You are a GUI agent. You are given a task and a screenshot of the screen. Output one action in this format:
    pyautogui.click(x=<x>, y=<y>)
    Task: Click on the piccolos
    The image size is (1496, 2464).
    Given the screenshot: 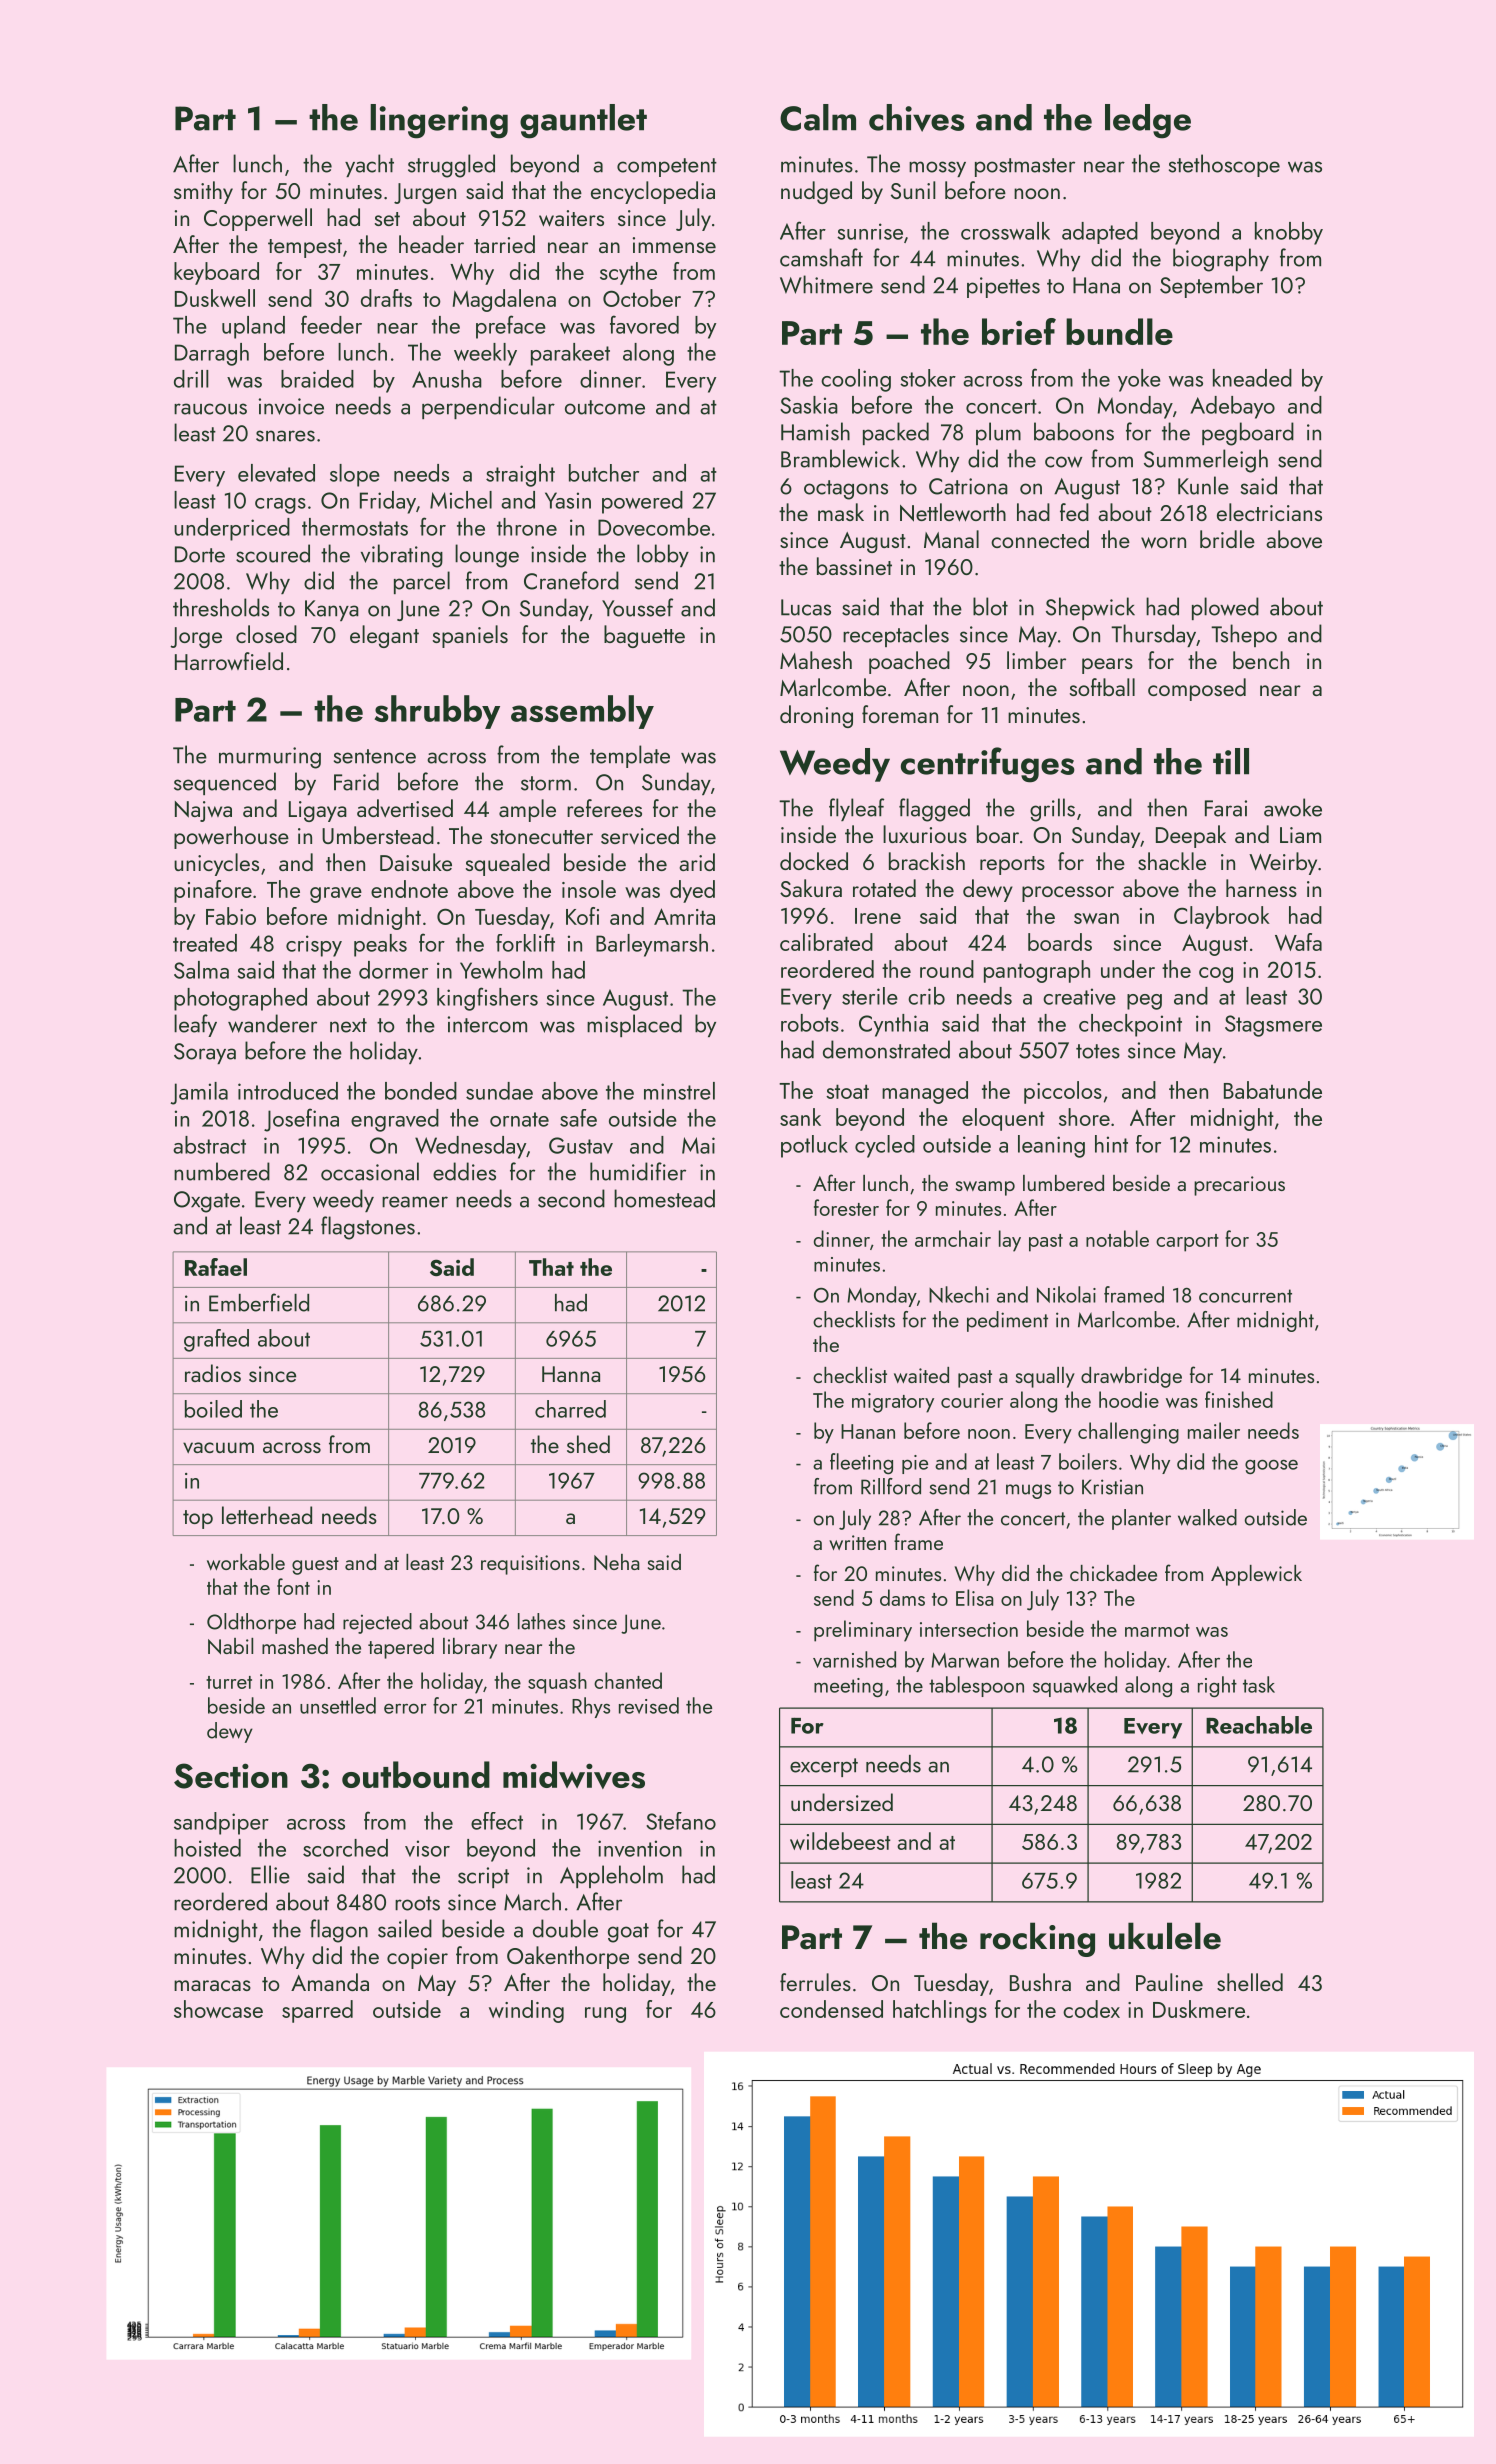 What is the action you would take?
    pyautogui.click(x=1063, y=1092)
